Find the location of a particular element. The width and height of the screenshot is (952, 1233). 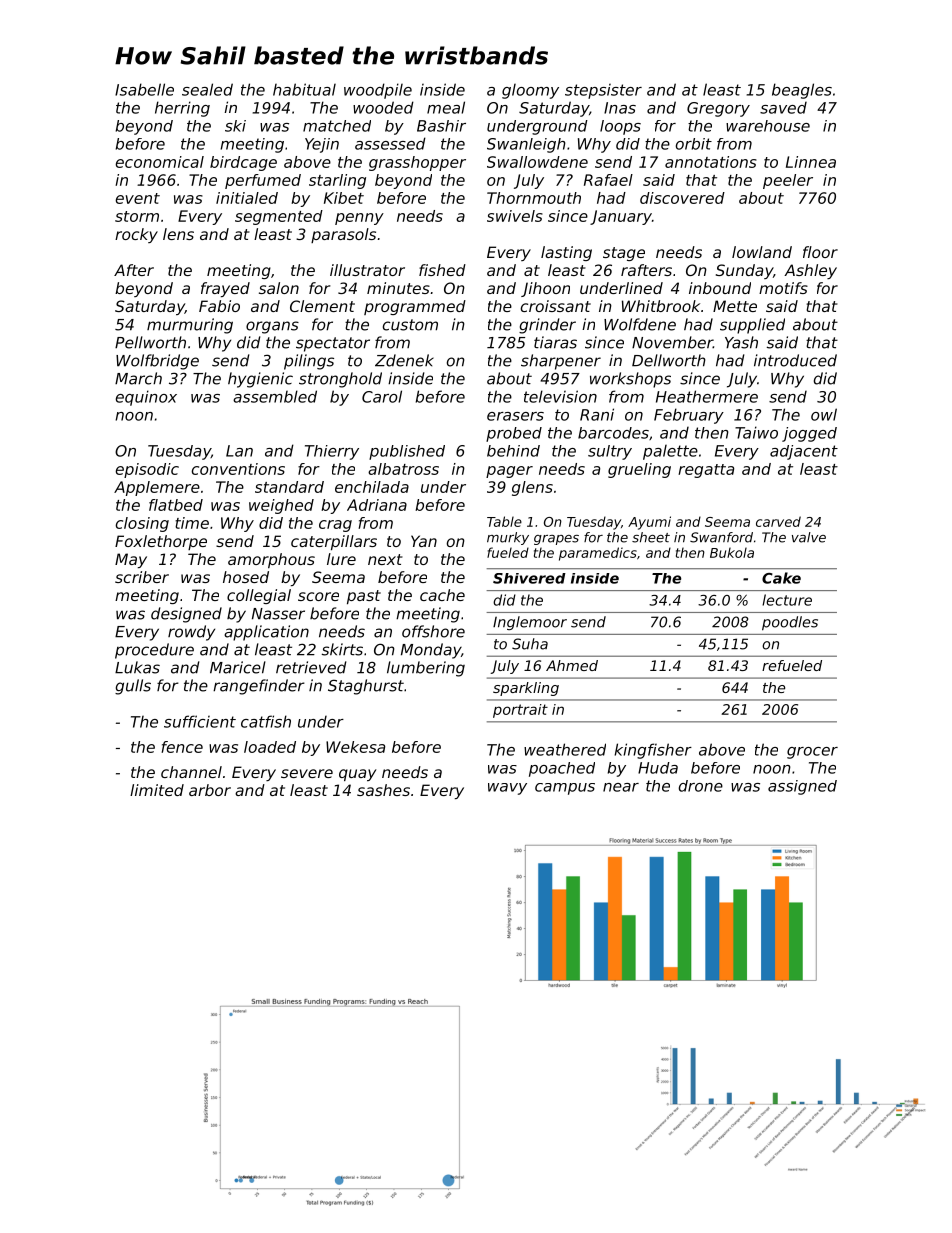

Wolfdene is located at coordinates (640, 324).
